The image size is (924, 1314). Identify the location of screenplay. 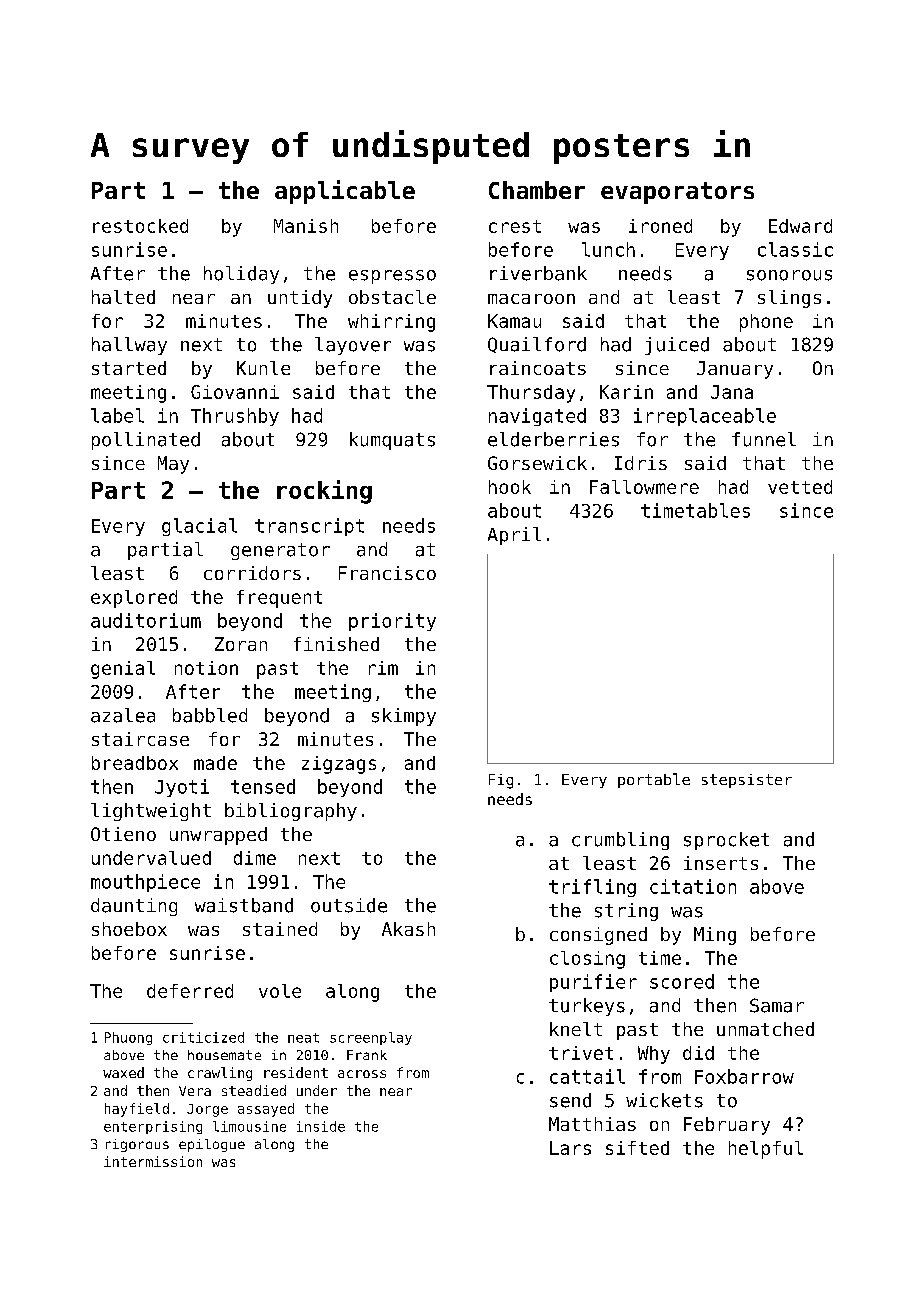
(371, 1038).
